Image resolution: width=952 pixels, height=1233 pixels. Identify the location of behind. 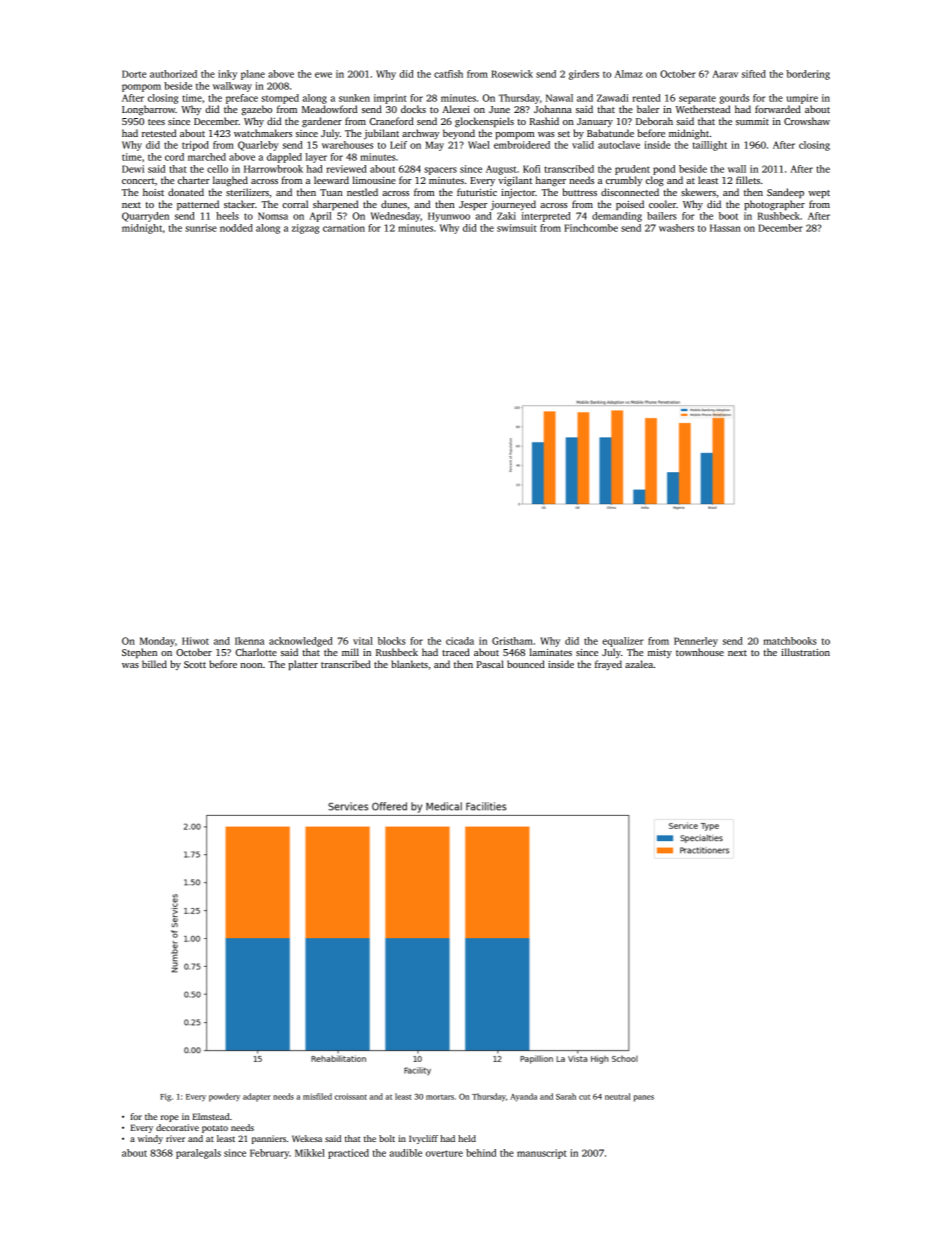
(481, 1153).
